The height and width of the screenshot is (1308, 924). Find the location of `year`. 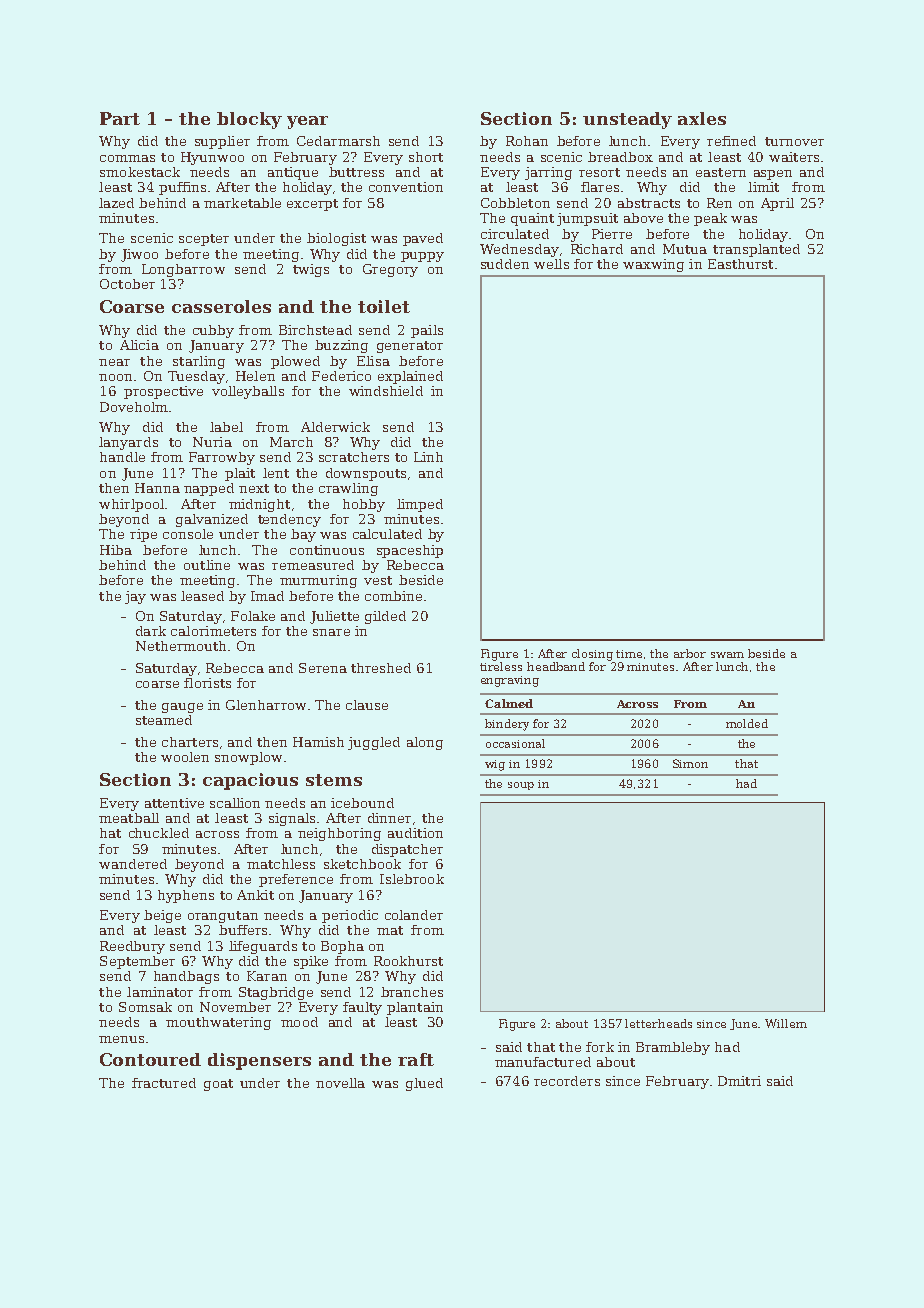

year is located at coordinates (307, 122).
